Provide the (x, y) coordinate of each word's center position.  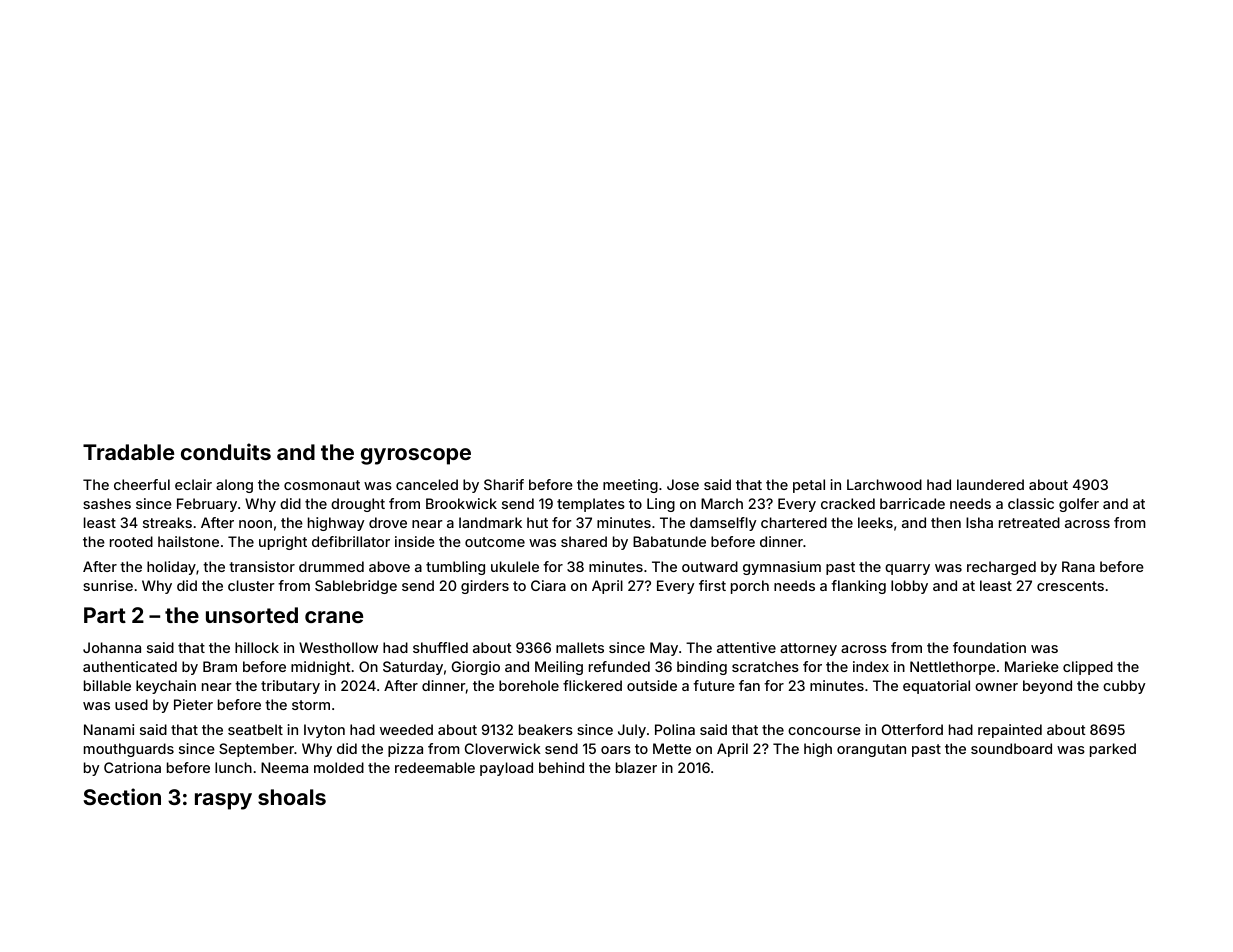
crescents (1070, 586)
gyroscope (416, 456)
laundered (990, 484)
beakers (546, 729)
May (664, 649)
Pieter (193, 704)
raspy (223, 801)
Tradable (128, 452)
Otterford (912, 729)
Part (105, 615)
